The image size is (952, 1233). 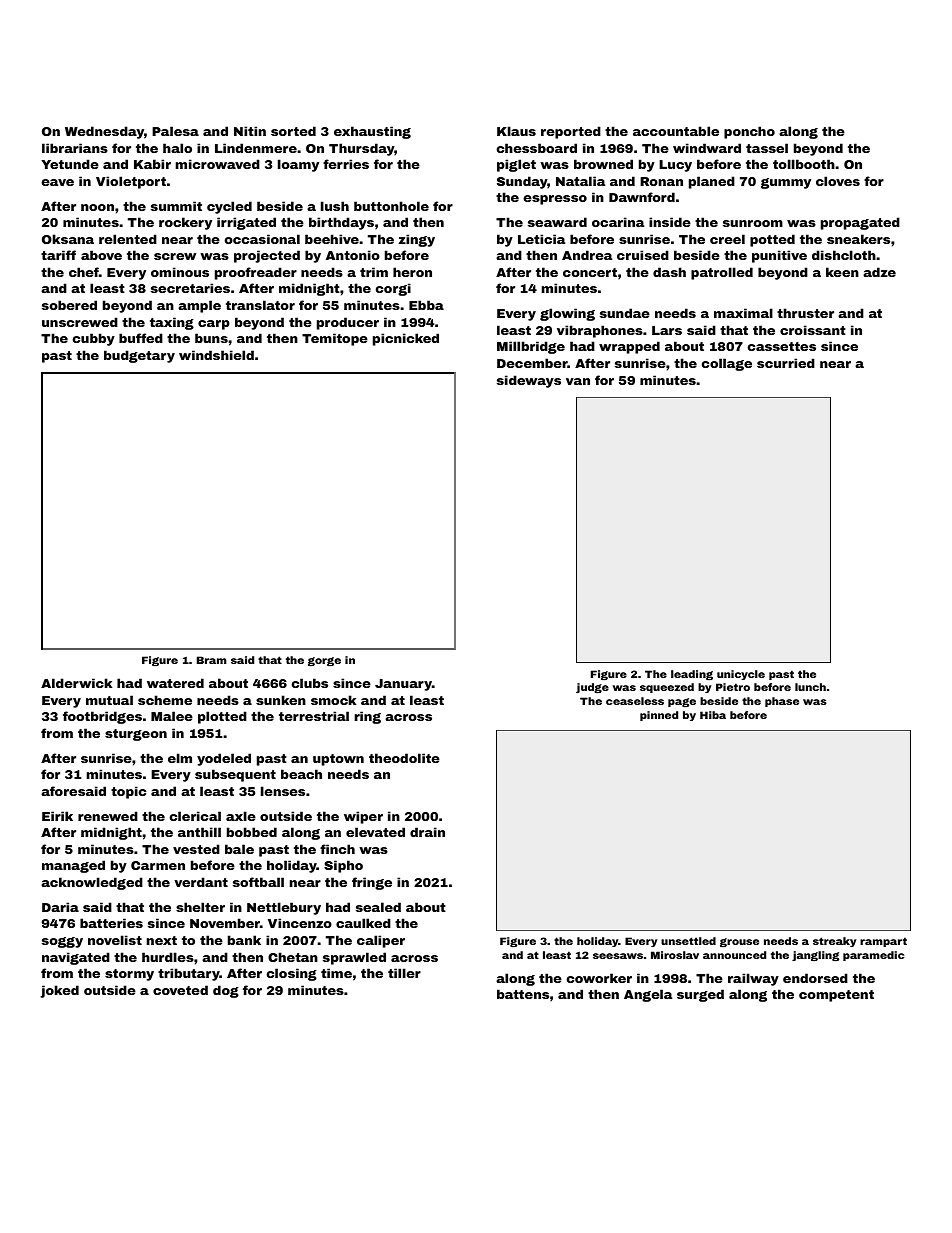 What do you see at coordinates (842, 272) in the document?
I see `keen` at bounding box center [842, 272].
